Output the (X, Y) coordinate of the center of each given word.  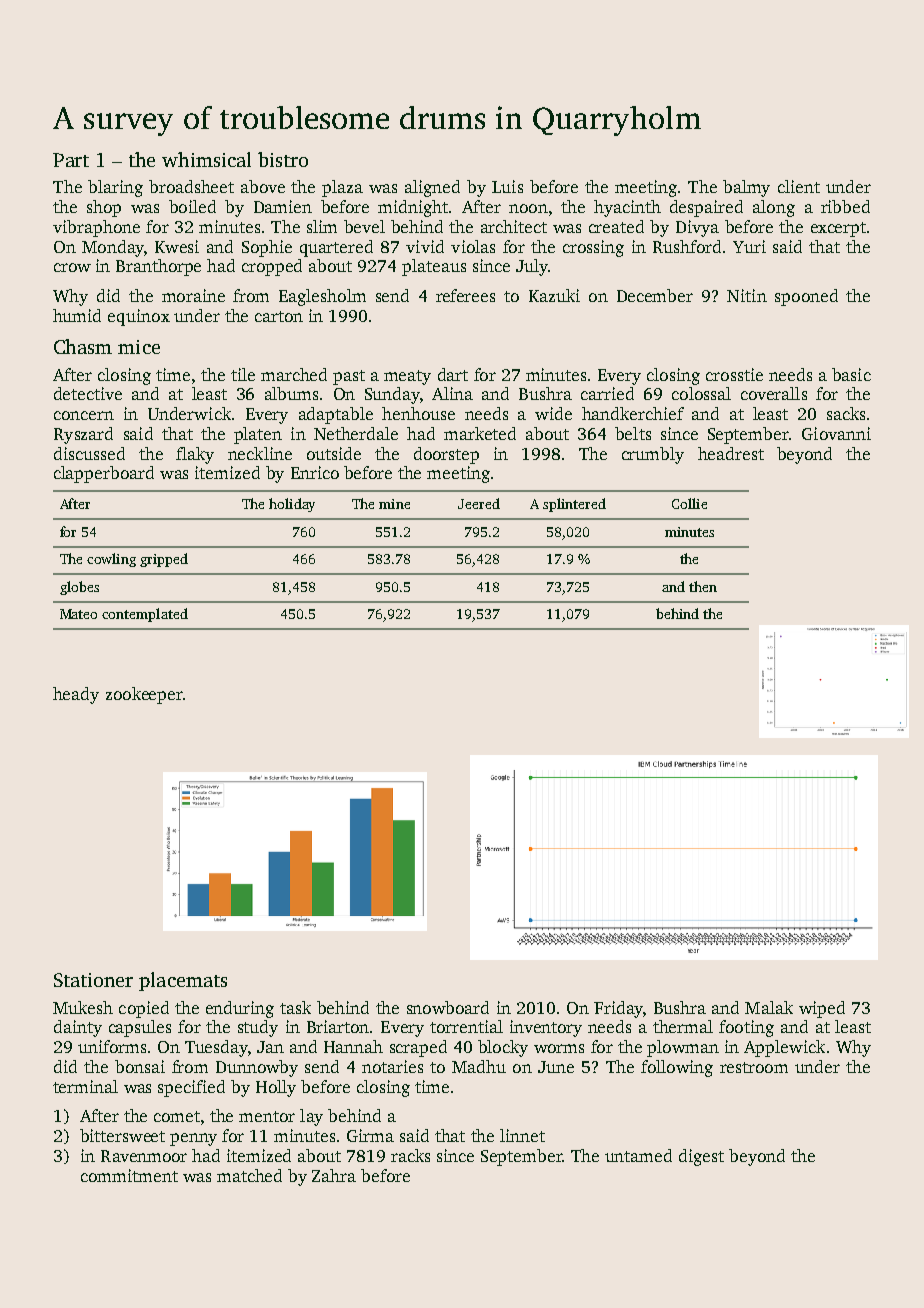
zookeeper (144, 695)
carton (279, 316)
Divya (697, 228)
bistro (283, 159)
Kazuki (554, 295)
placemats (183, 981)
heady (76, 695)
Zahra (334, 1175)
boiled (192, 206)
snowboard (448, 1007)
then (703, 586)
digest (701, 1157)
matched (249, 1175)
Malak (769, 1007)
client (799, 186)
